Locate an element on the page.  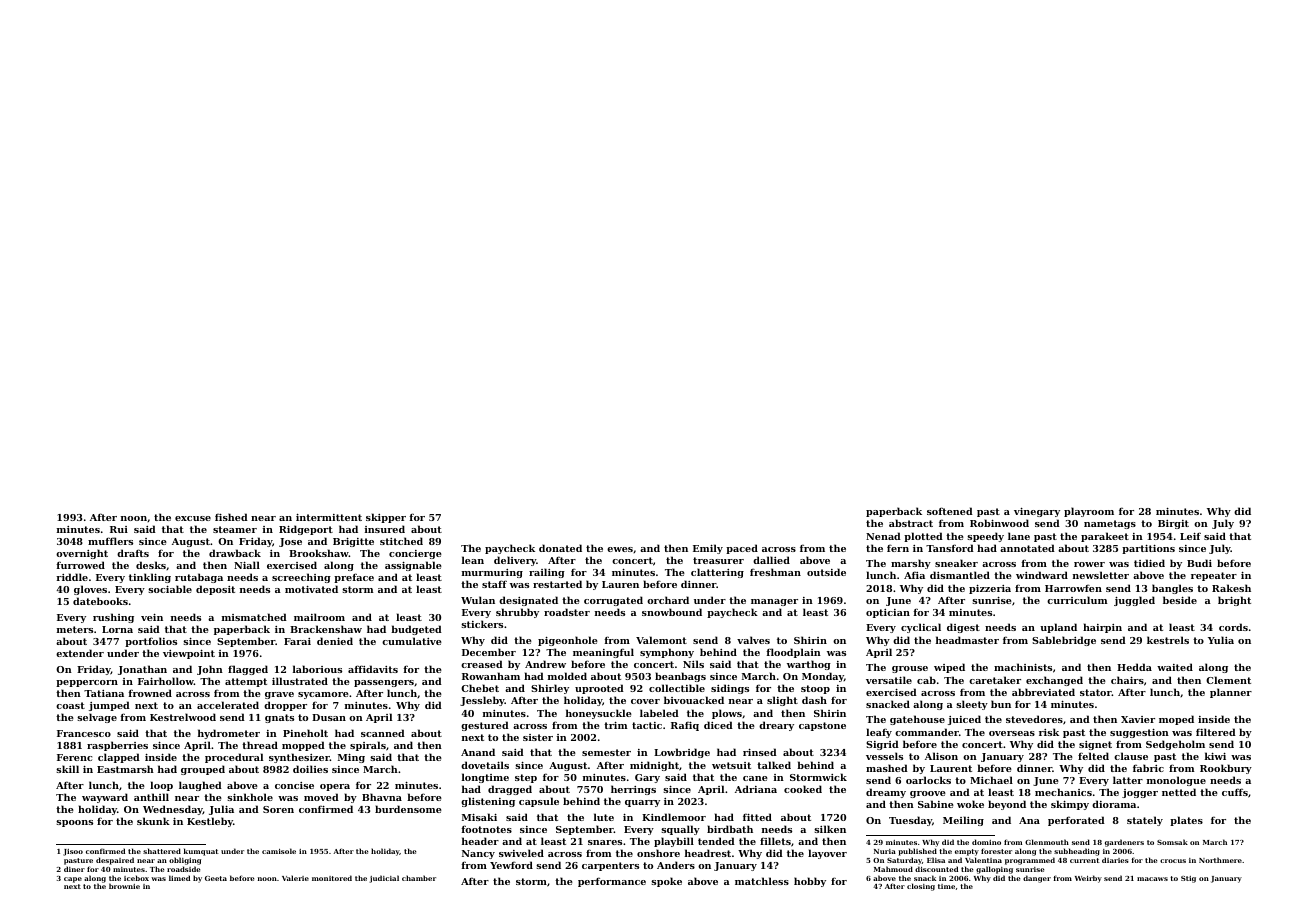
digest is located at coordinates (963, 628).
